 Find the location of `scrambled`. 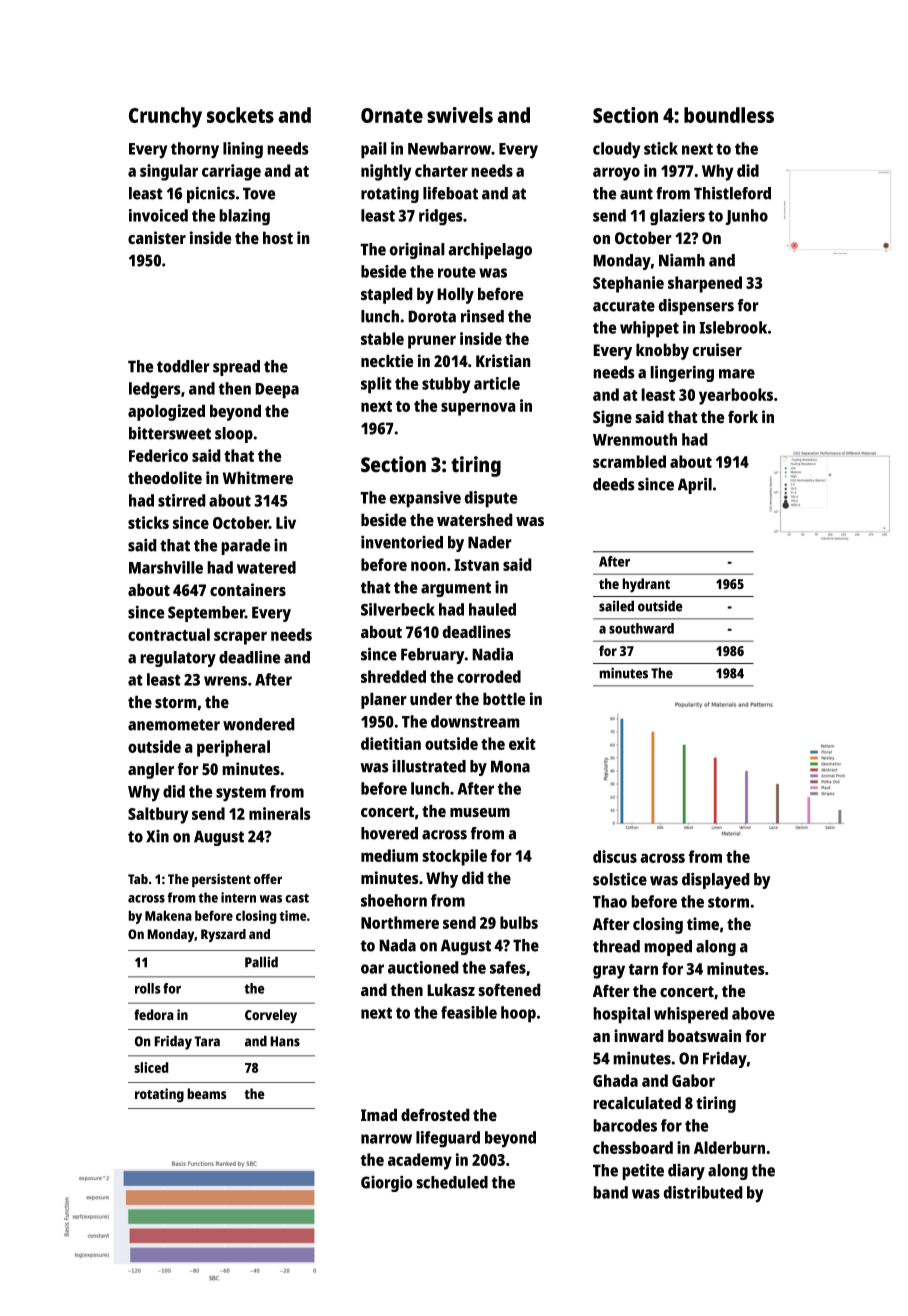

scrambled is located at coordinates (629, 461).
